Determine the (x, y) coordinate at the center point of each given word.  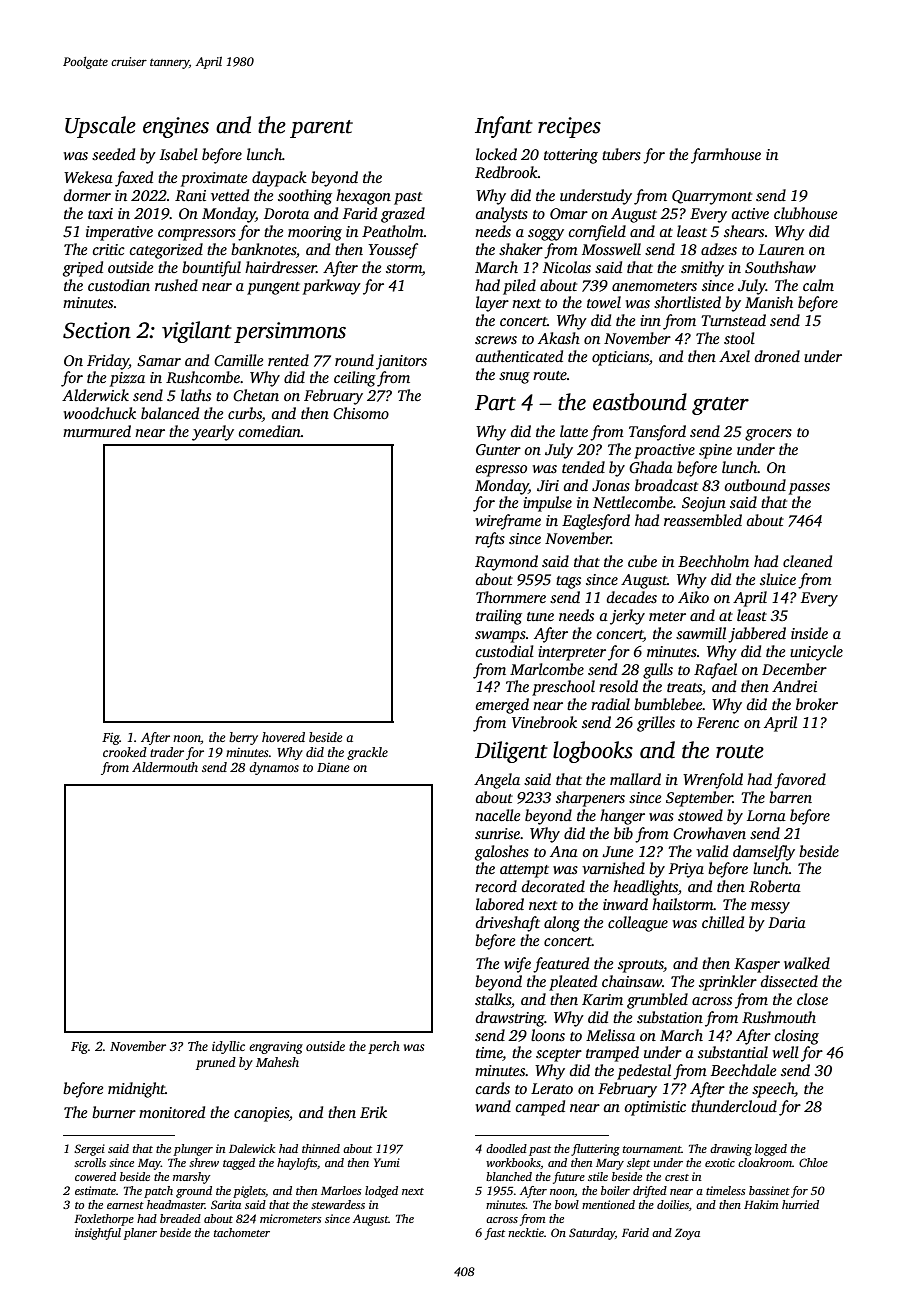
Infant (504, 127)
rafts (490, 540)
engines (176, 127)
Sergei (89, 1150)
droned (777, 356)
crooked (125, 752)
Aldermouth (165, 767)
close (812, 999)
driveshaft (508, 924)
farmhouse (726, 156)
